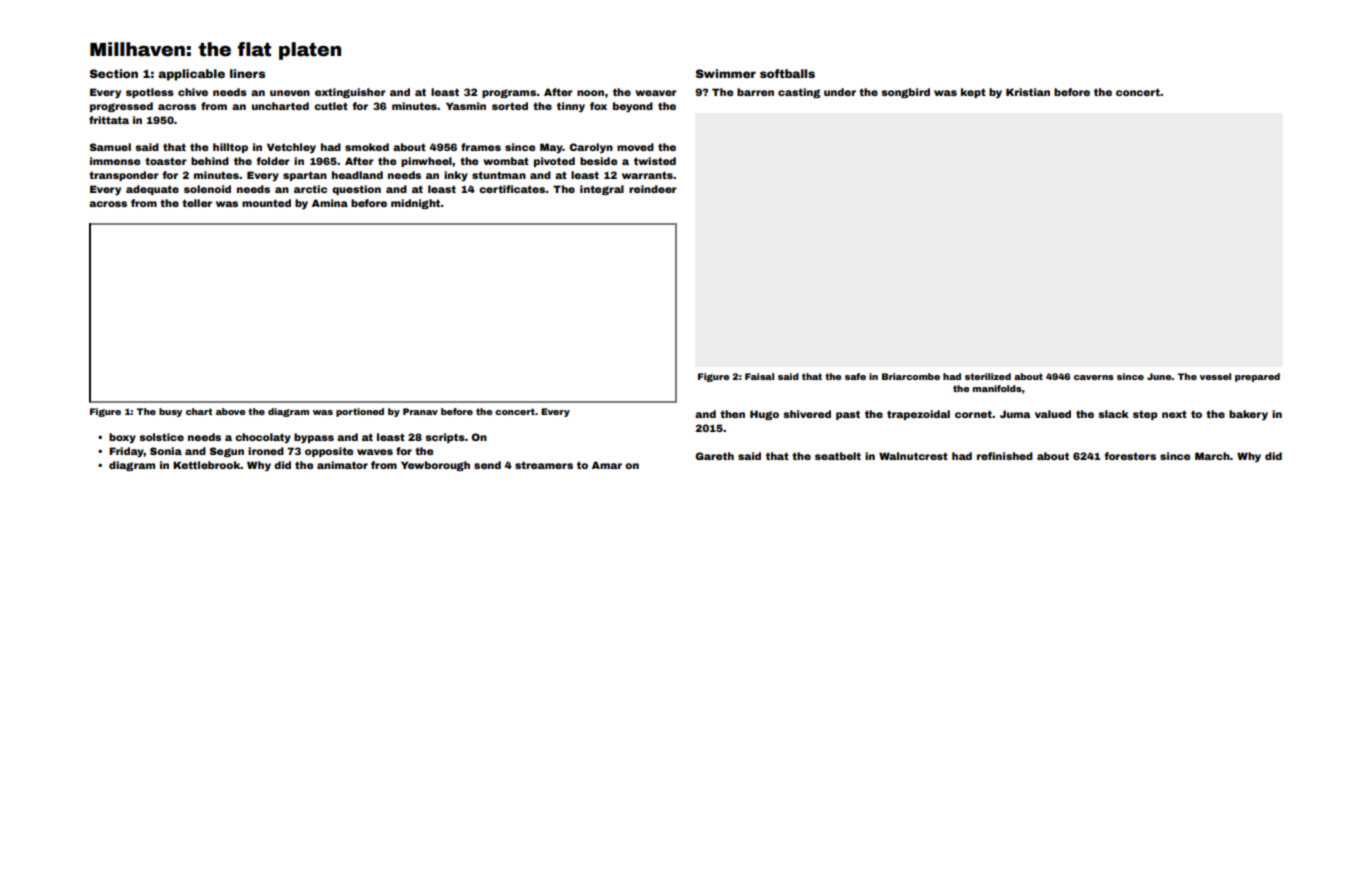 This screenshot has width=1372, height=887. I want to click on Faisal, so click(759, 376).
